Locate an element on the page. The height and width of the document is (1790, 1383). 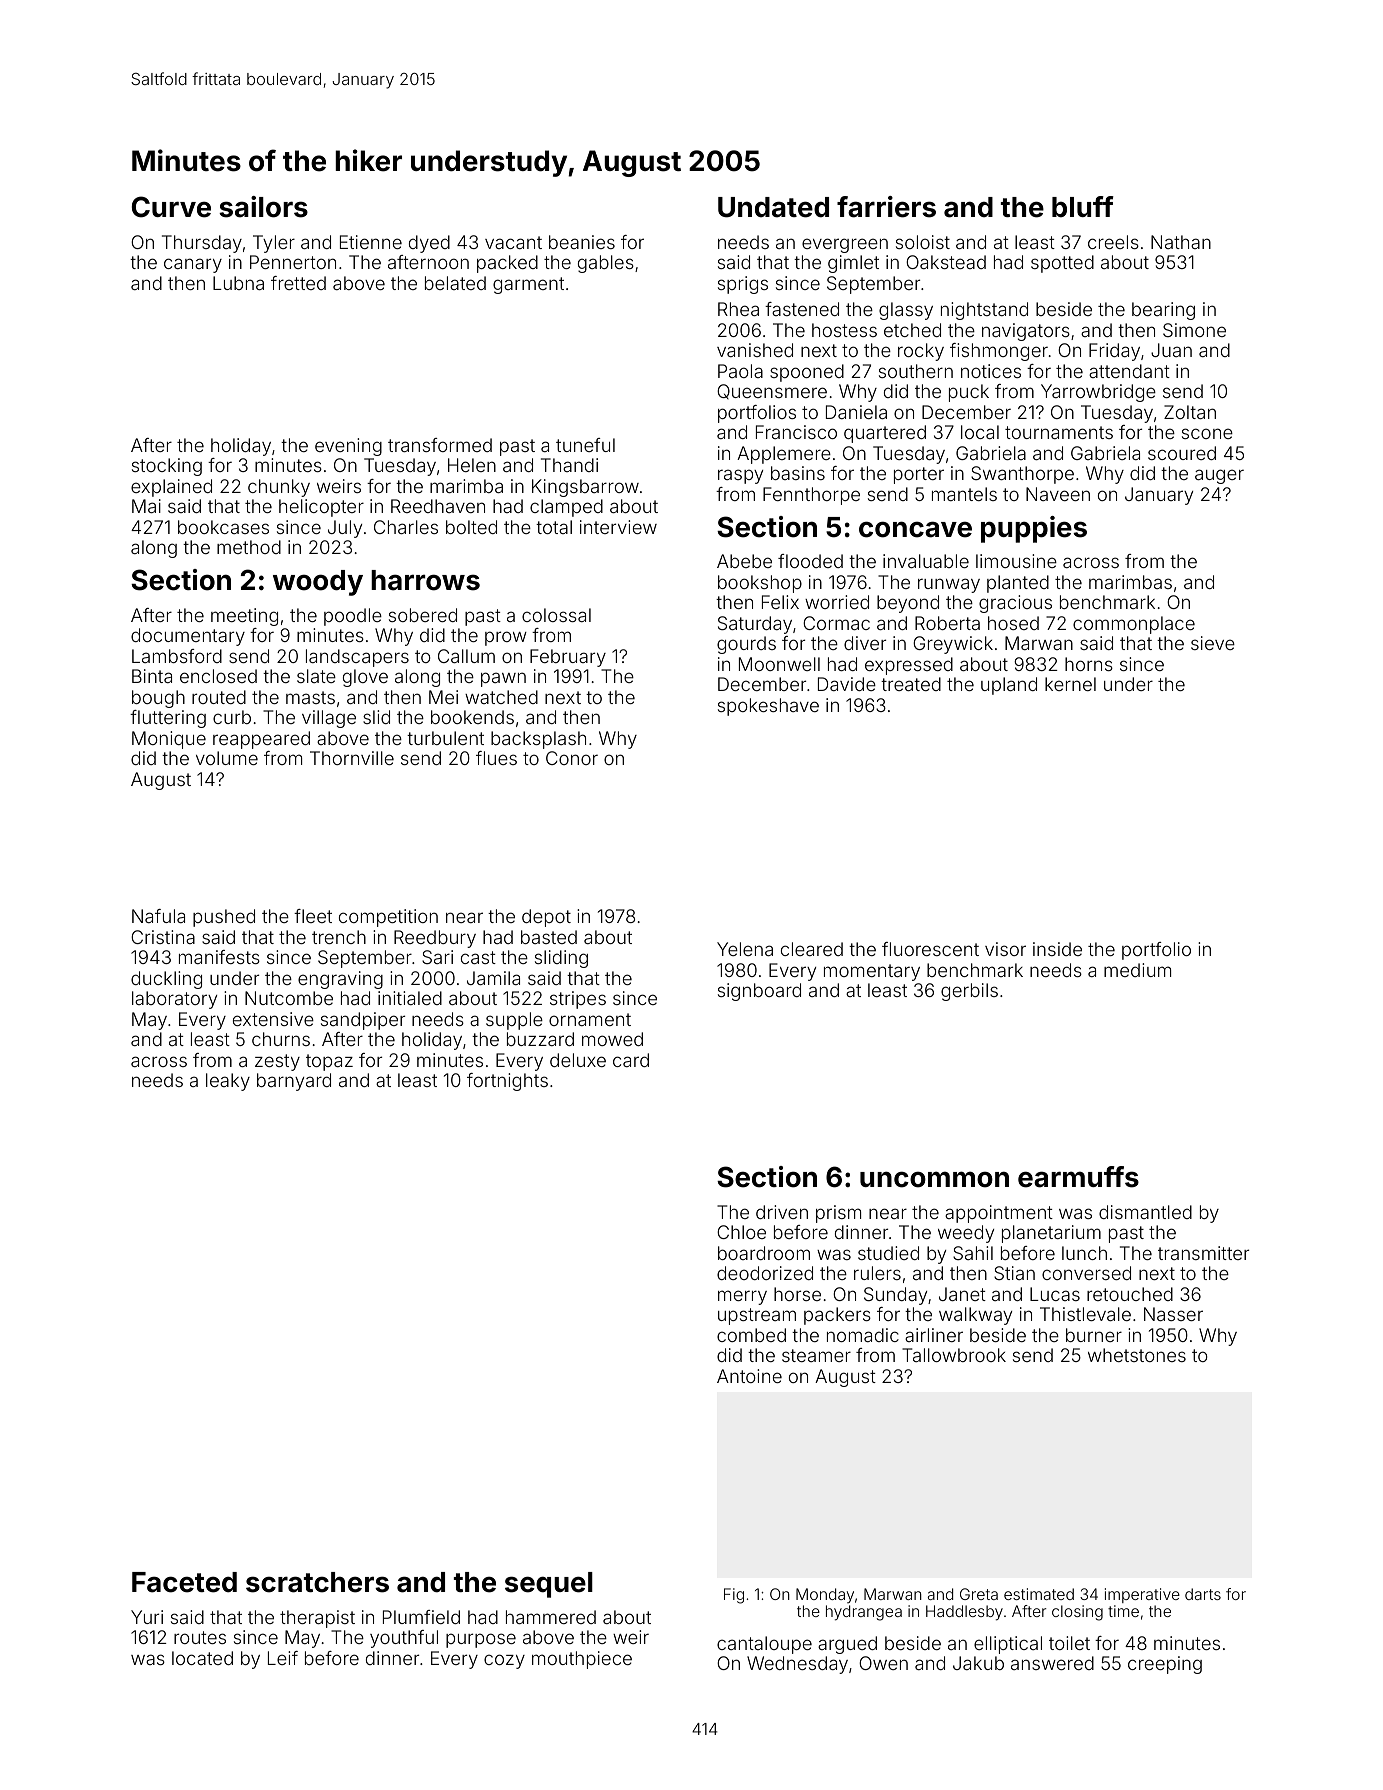
fastened is located at coordinates (802, 309).
